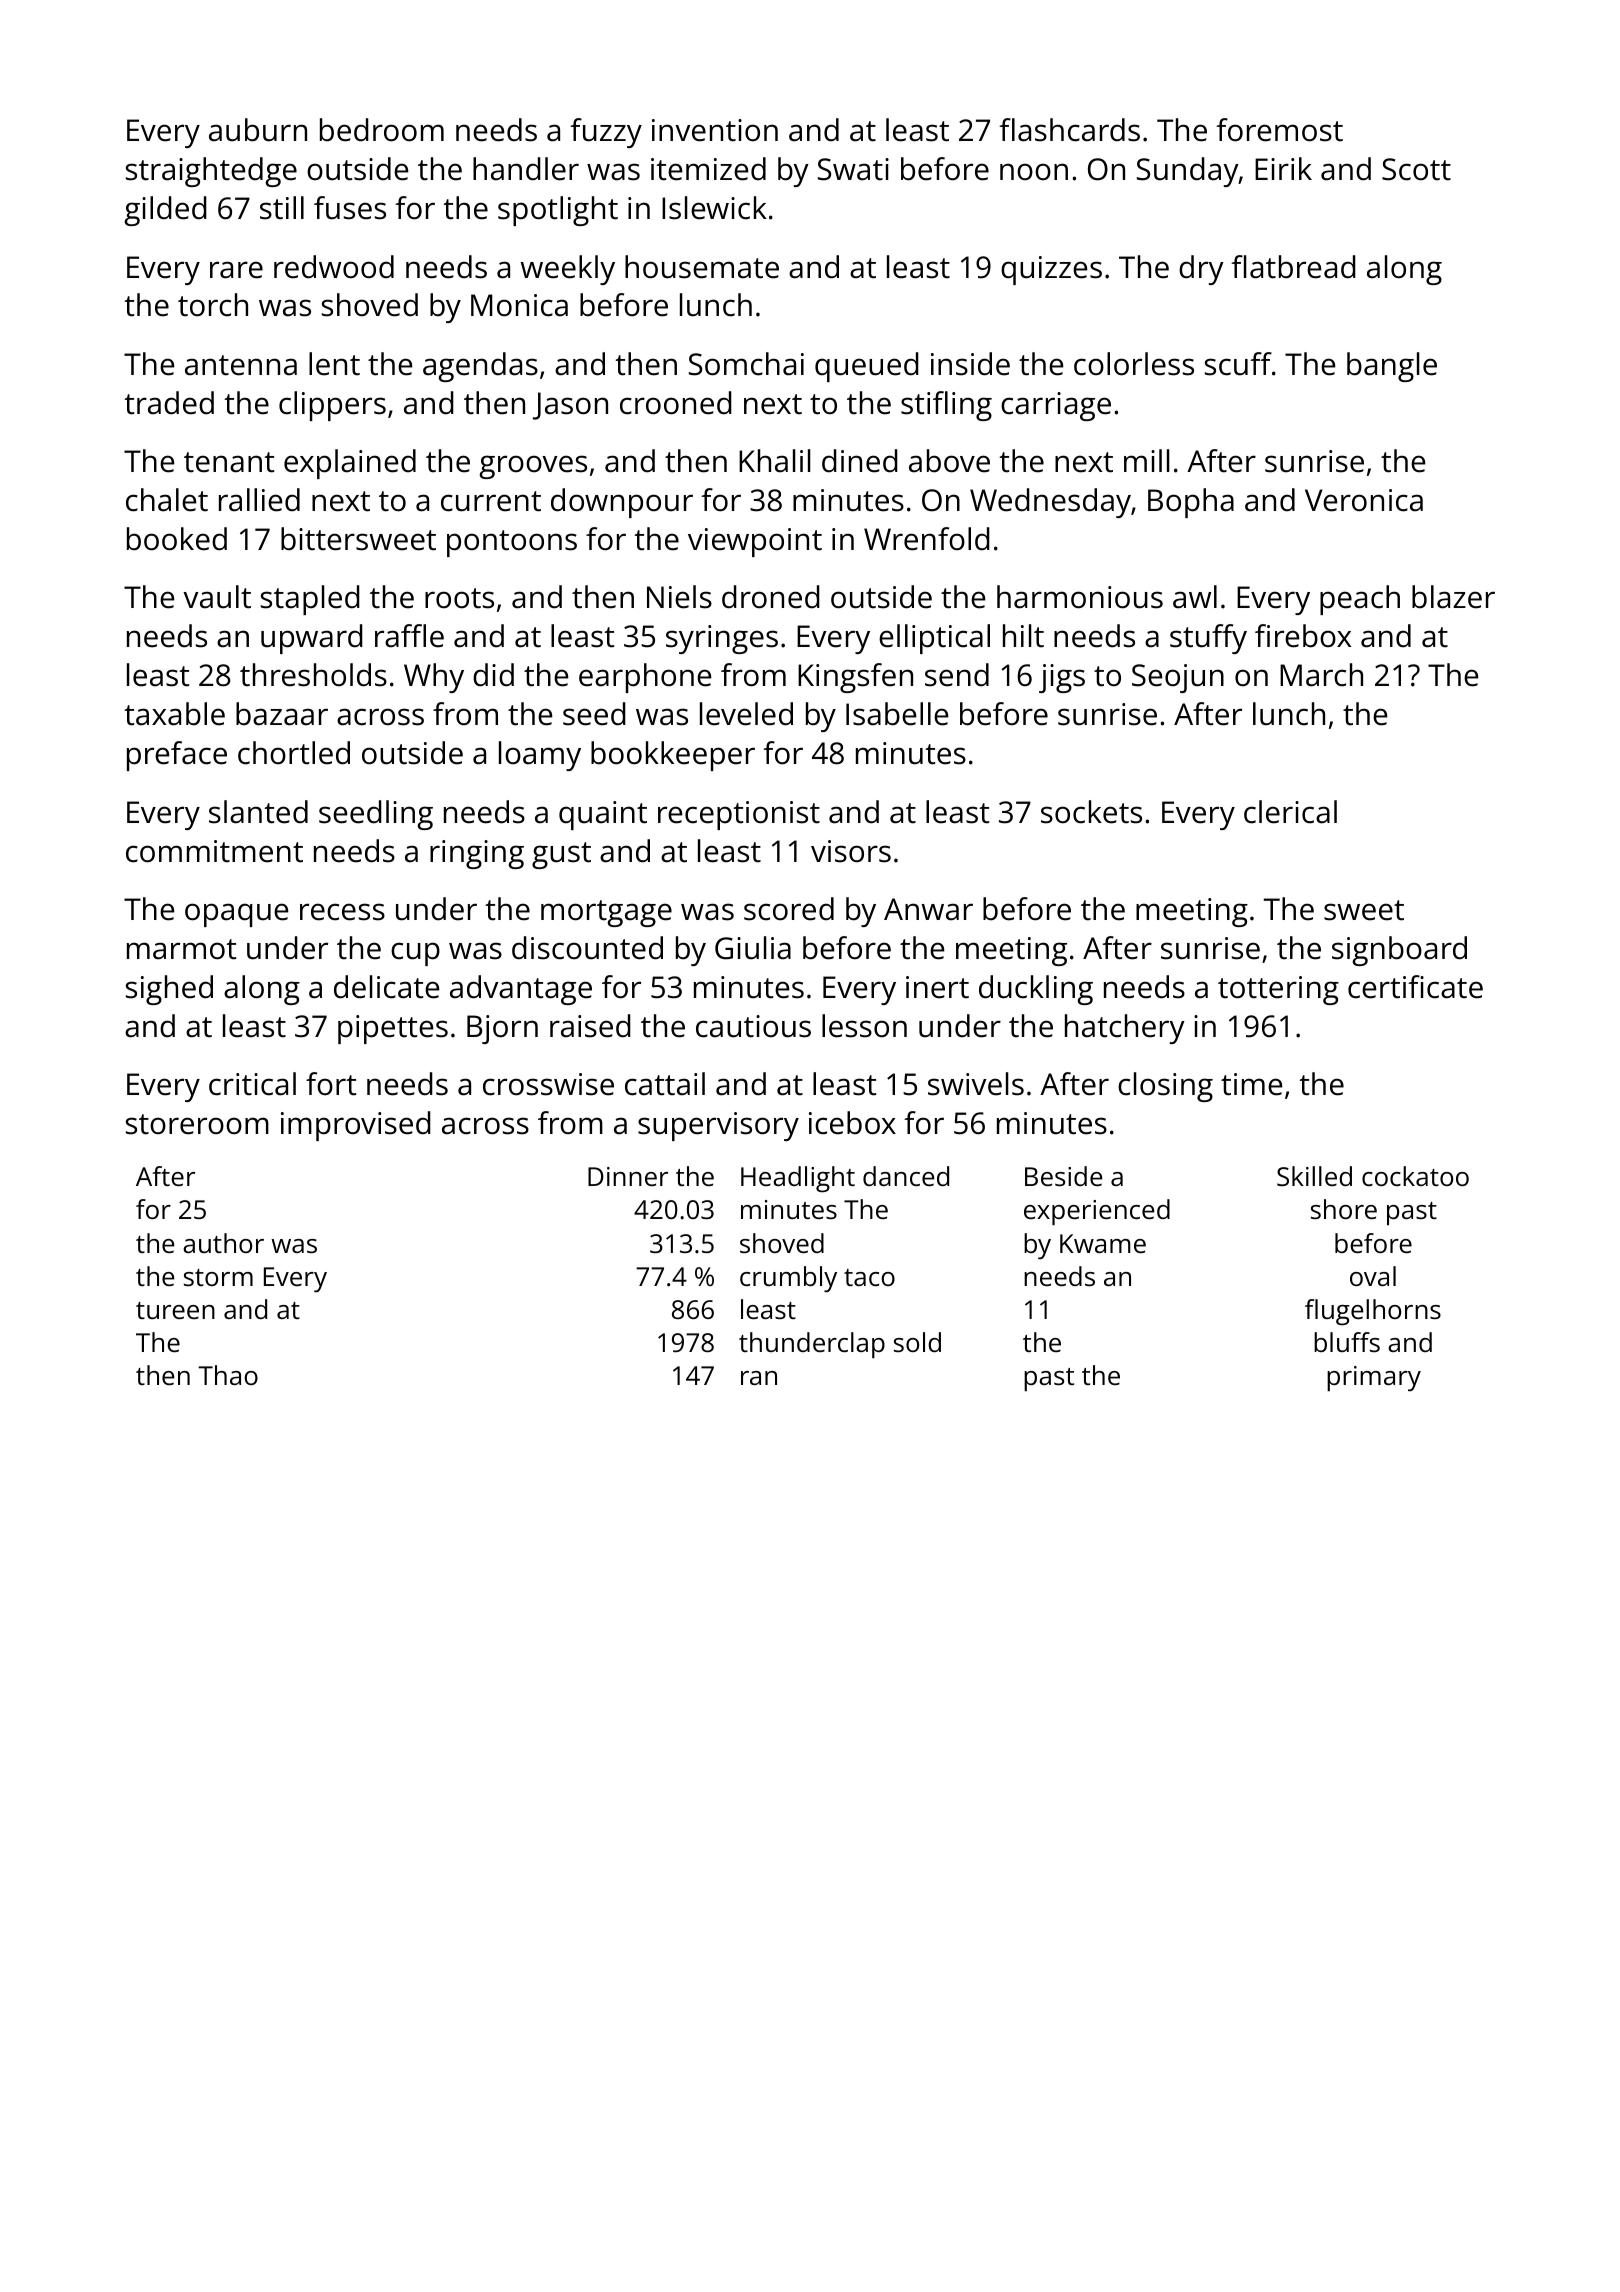  What do you see at coordinates (493, 675) in the screenshot?
I see `did` at bounding box center [493, 675].
